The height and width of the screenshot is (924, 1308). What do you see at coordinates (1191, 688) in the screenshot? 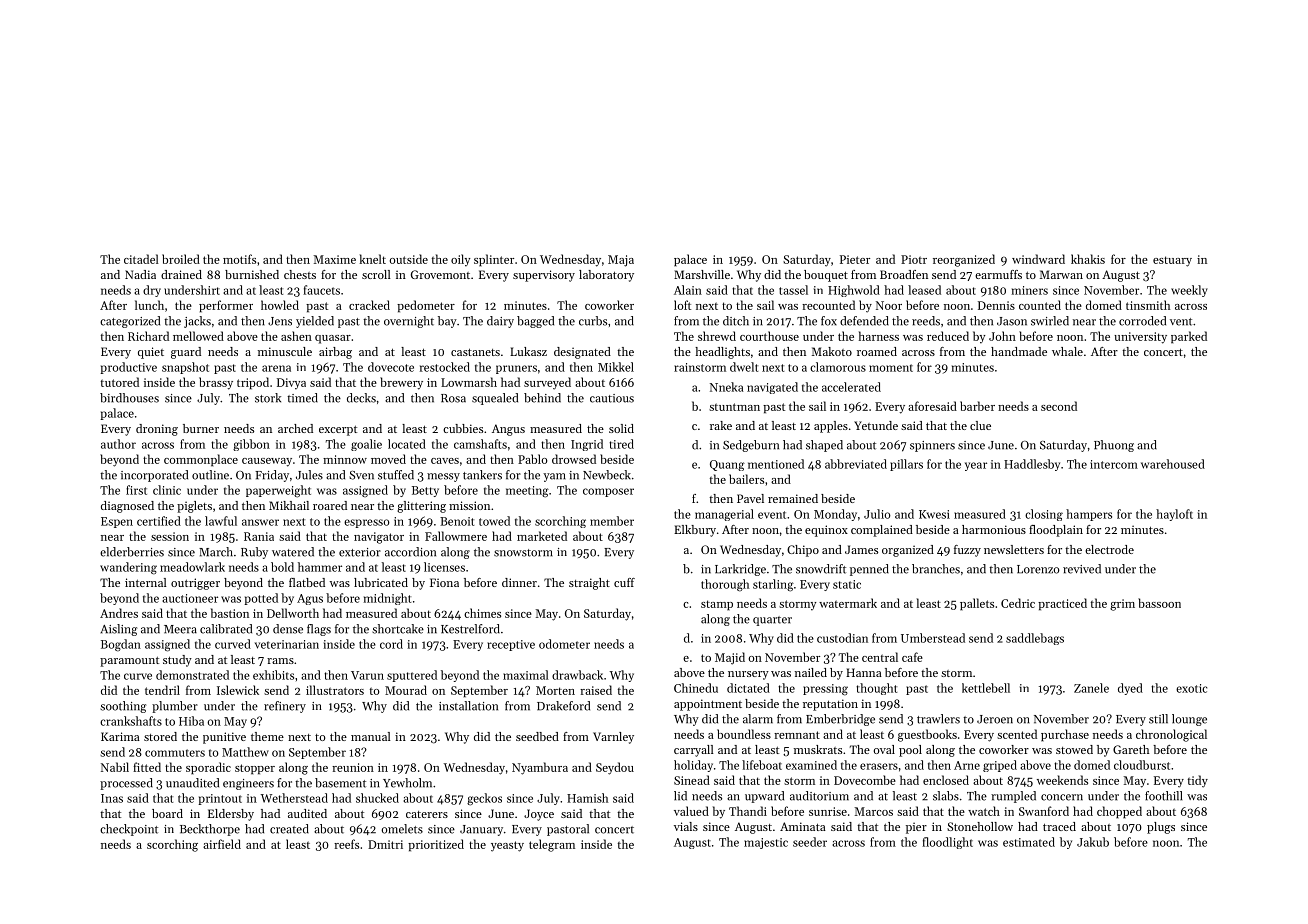
I see `exotic` at bounding box center [1191, 688].
